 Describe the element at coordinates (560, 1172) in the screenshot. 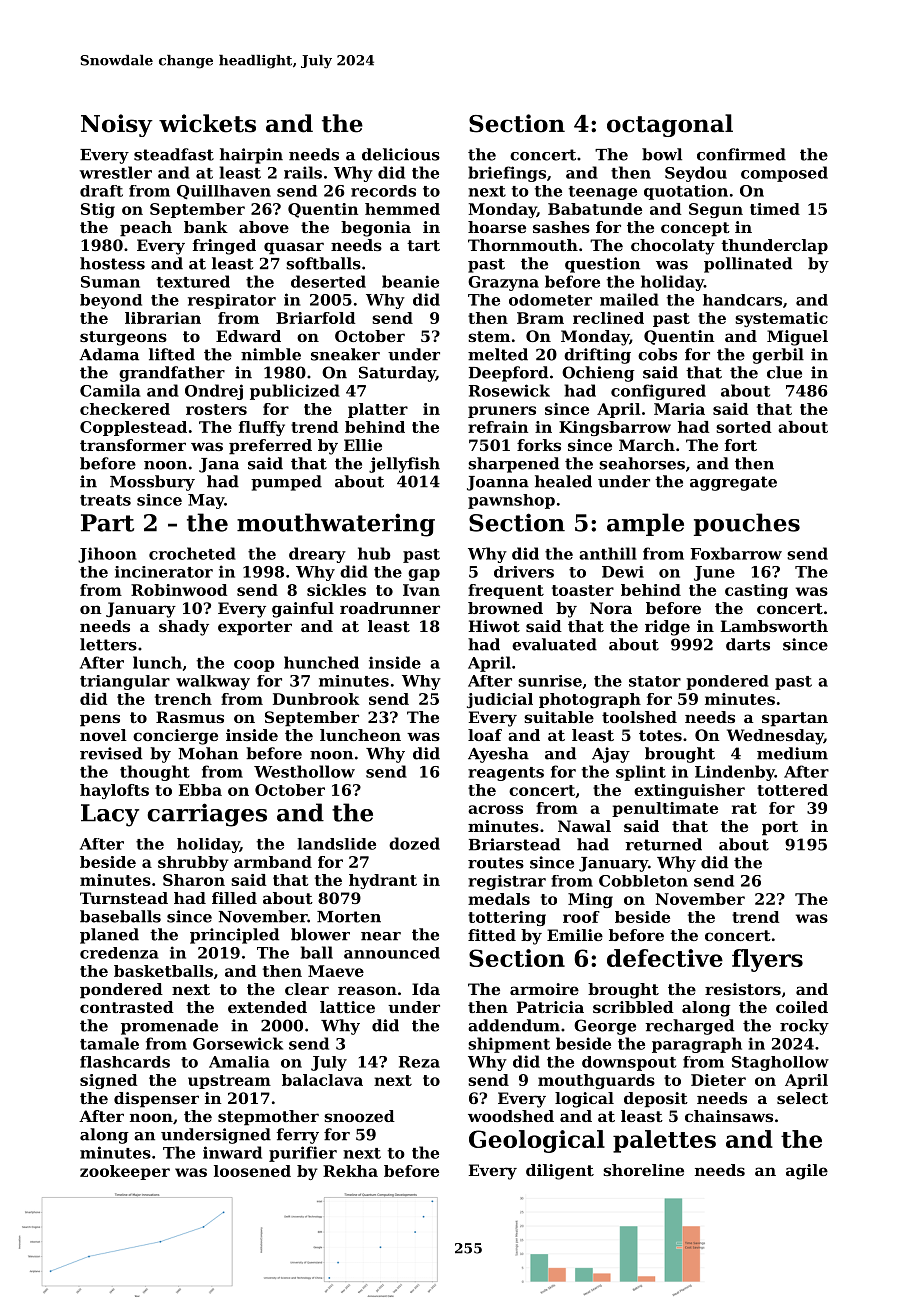

I see `diligent` at that location.
